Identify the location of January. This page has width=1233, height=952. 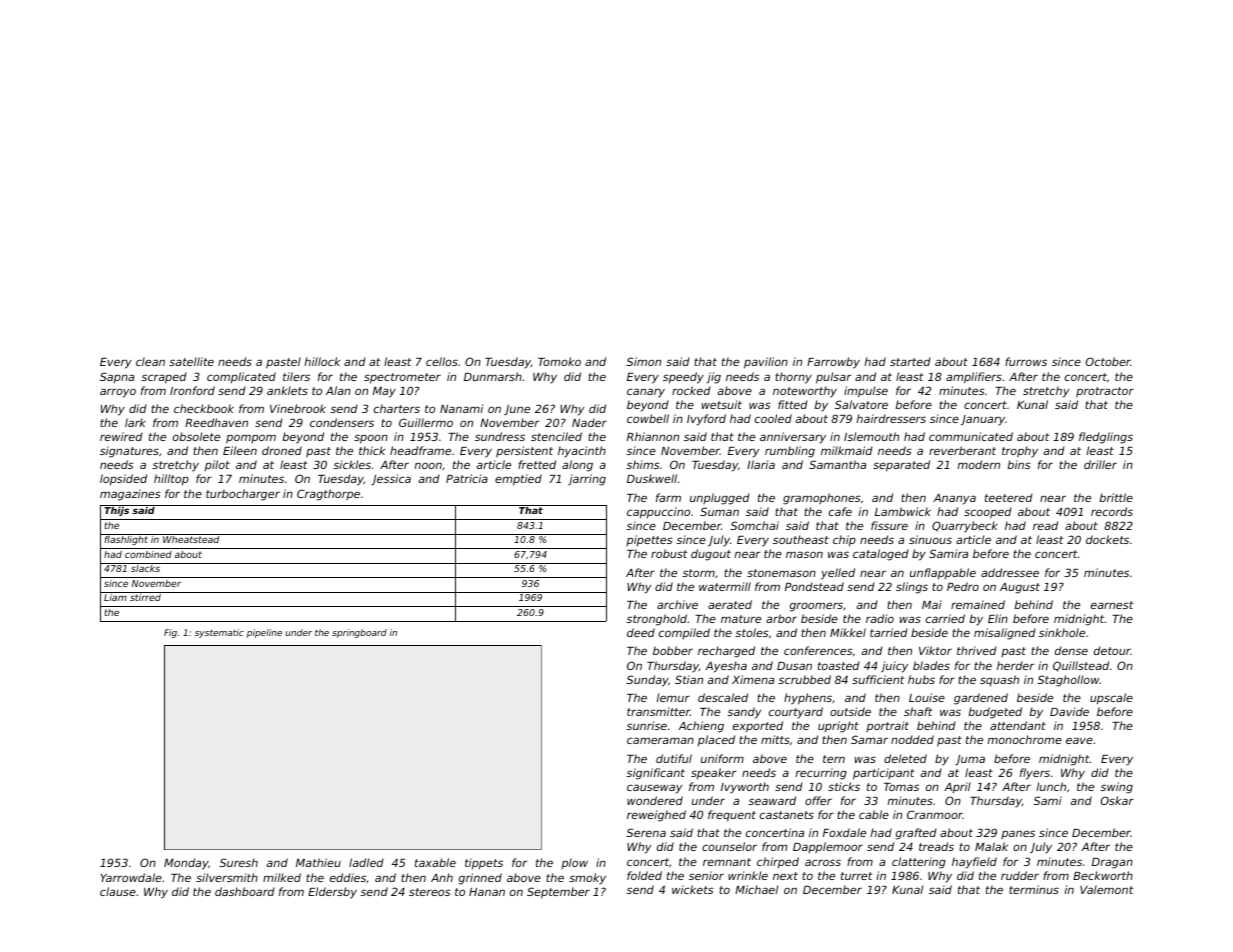
(983, 420).
